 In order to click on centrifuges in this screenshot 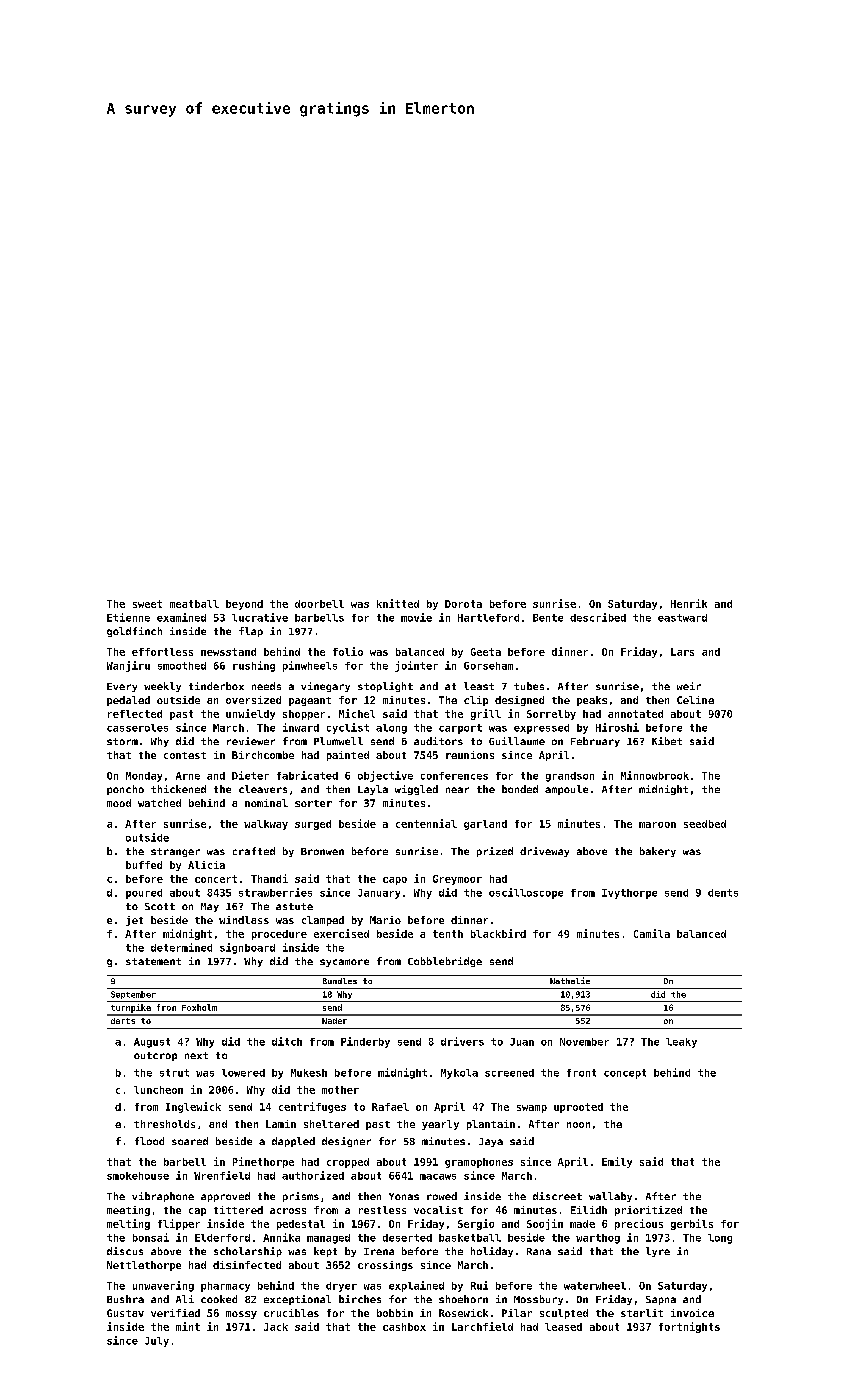, I will do `click(312, 1107)`.
